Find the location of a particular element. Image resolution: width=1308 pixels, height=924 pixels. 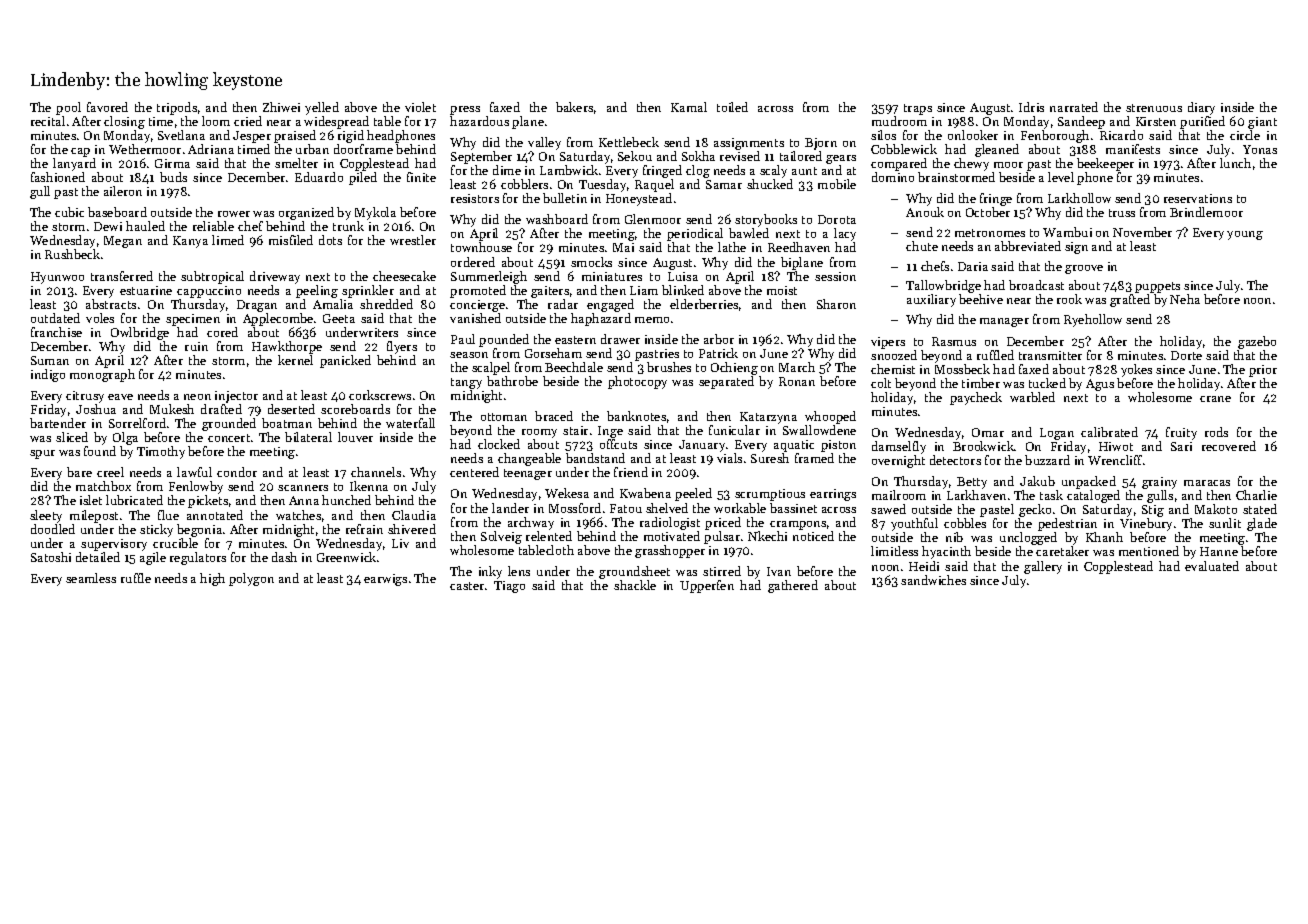

bawled is located at coordinates (749, 233).
